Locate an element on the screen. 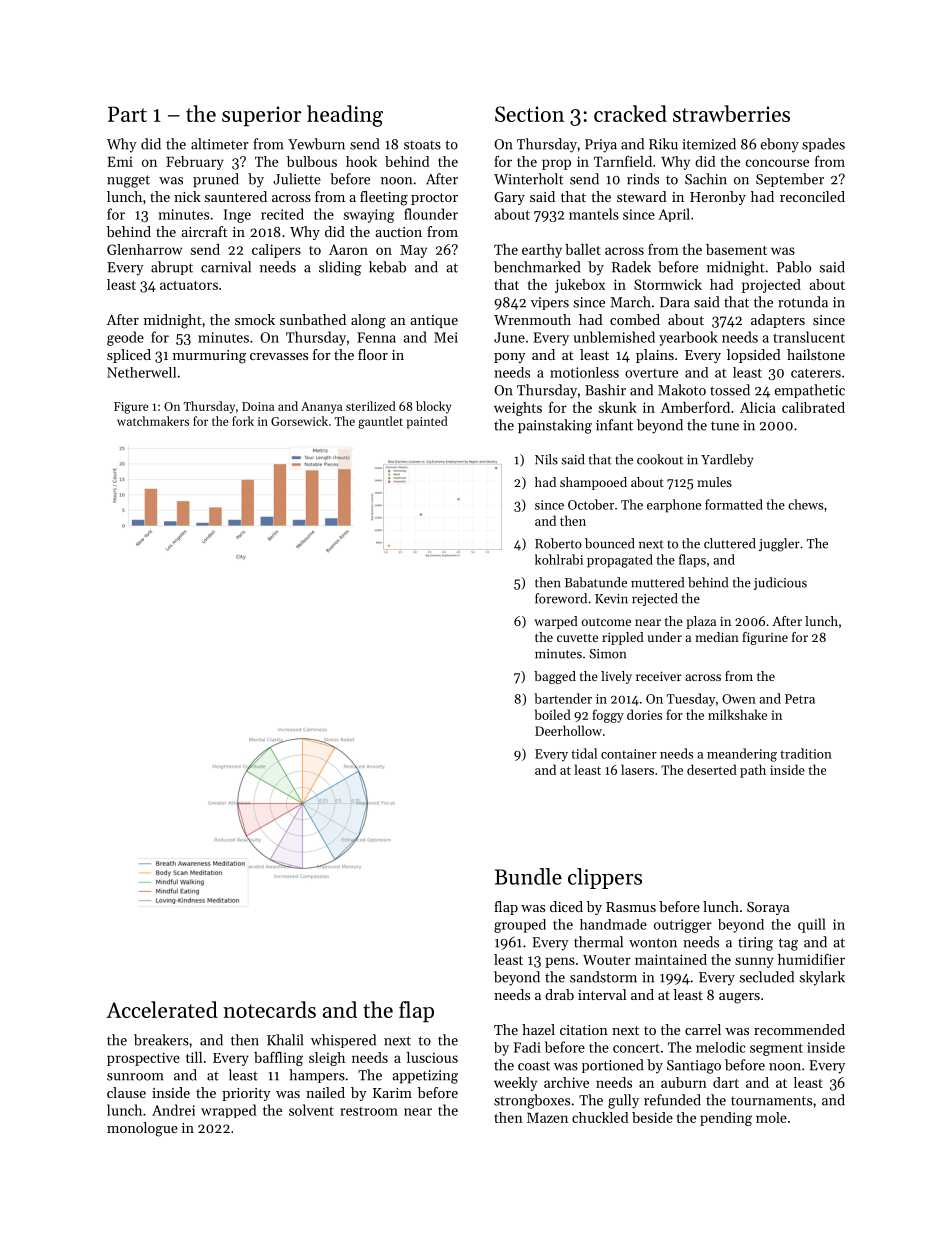 The height and width of the screenshot is (1233, 952). restroom is located at coordinates (369, 1111).
